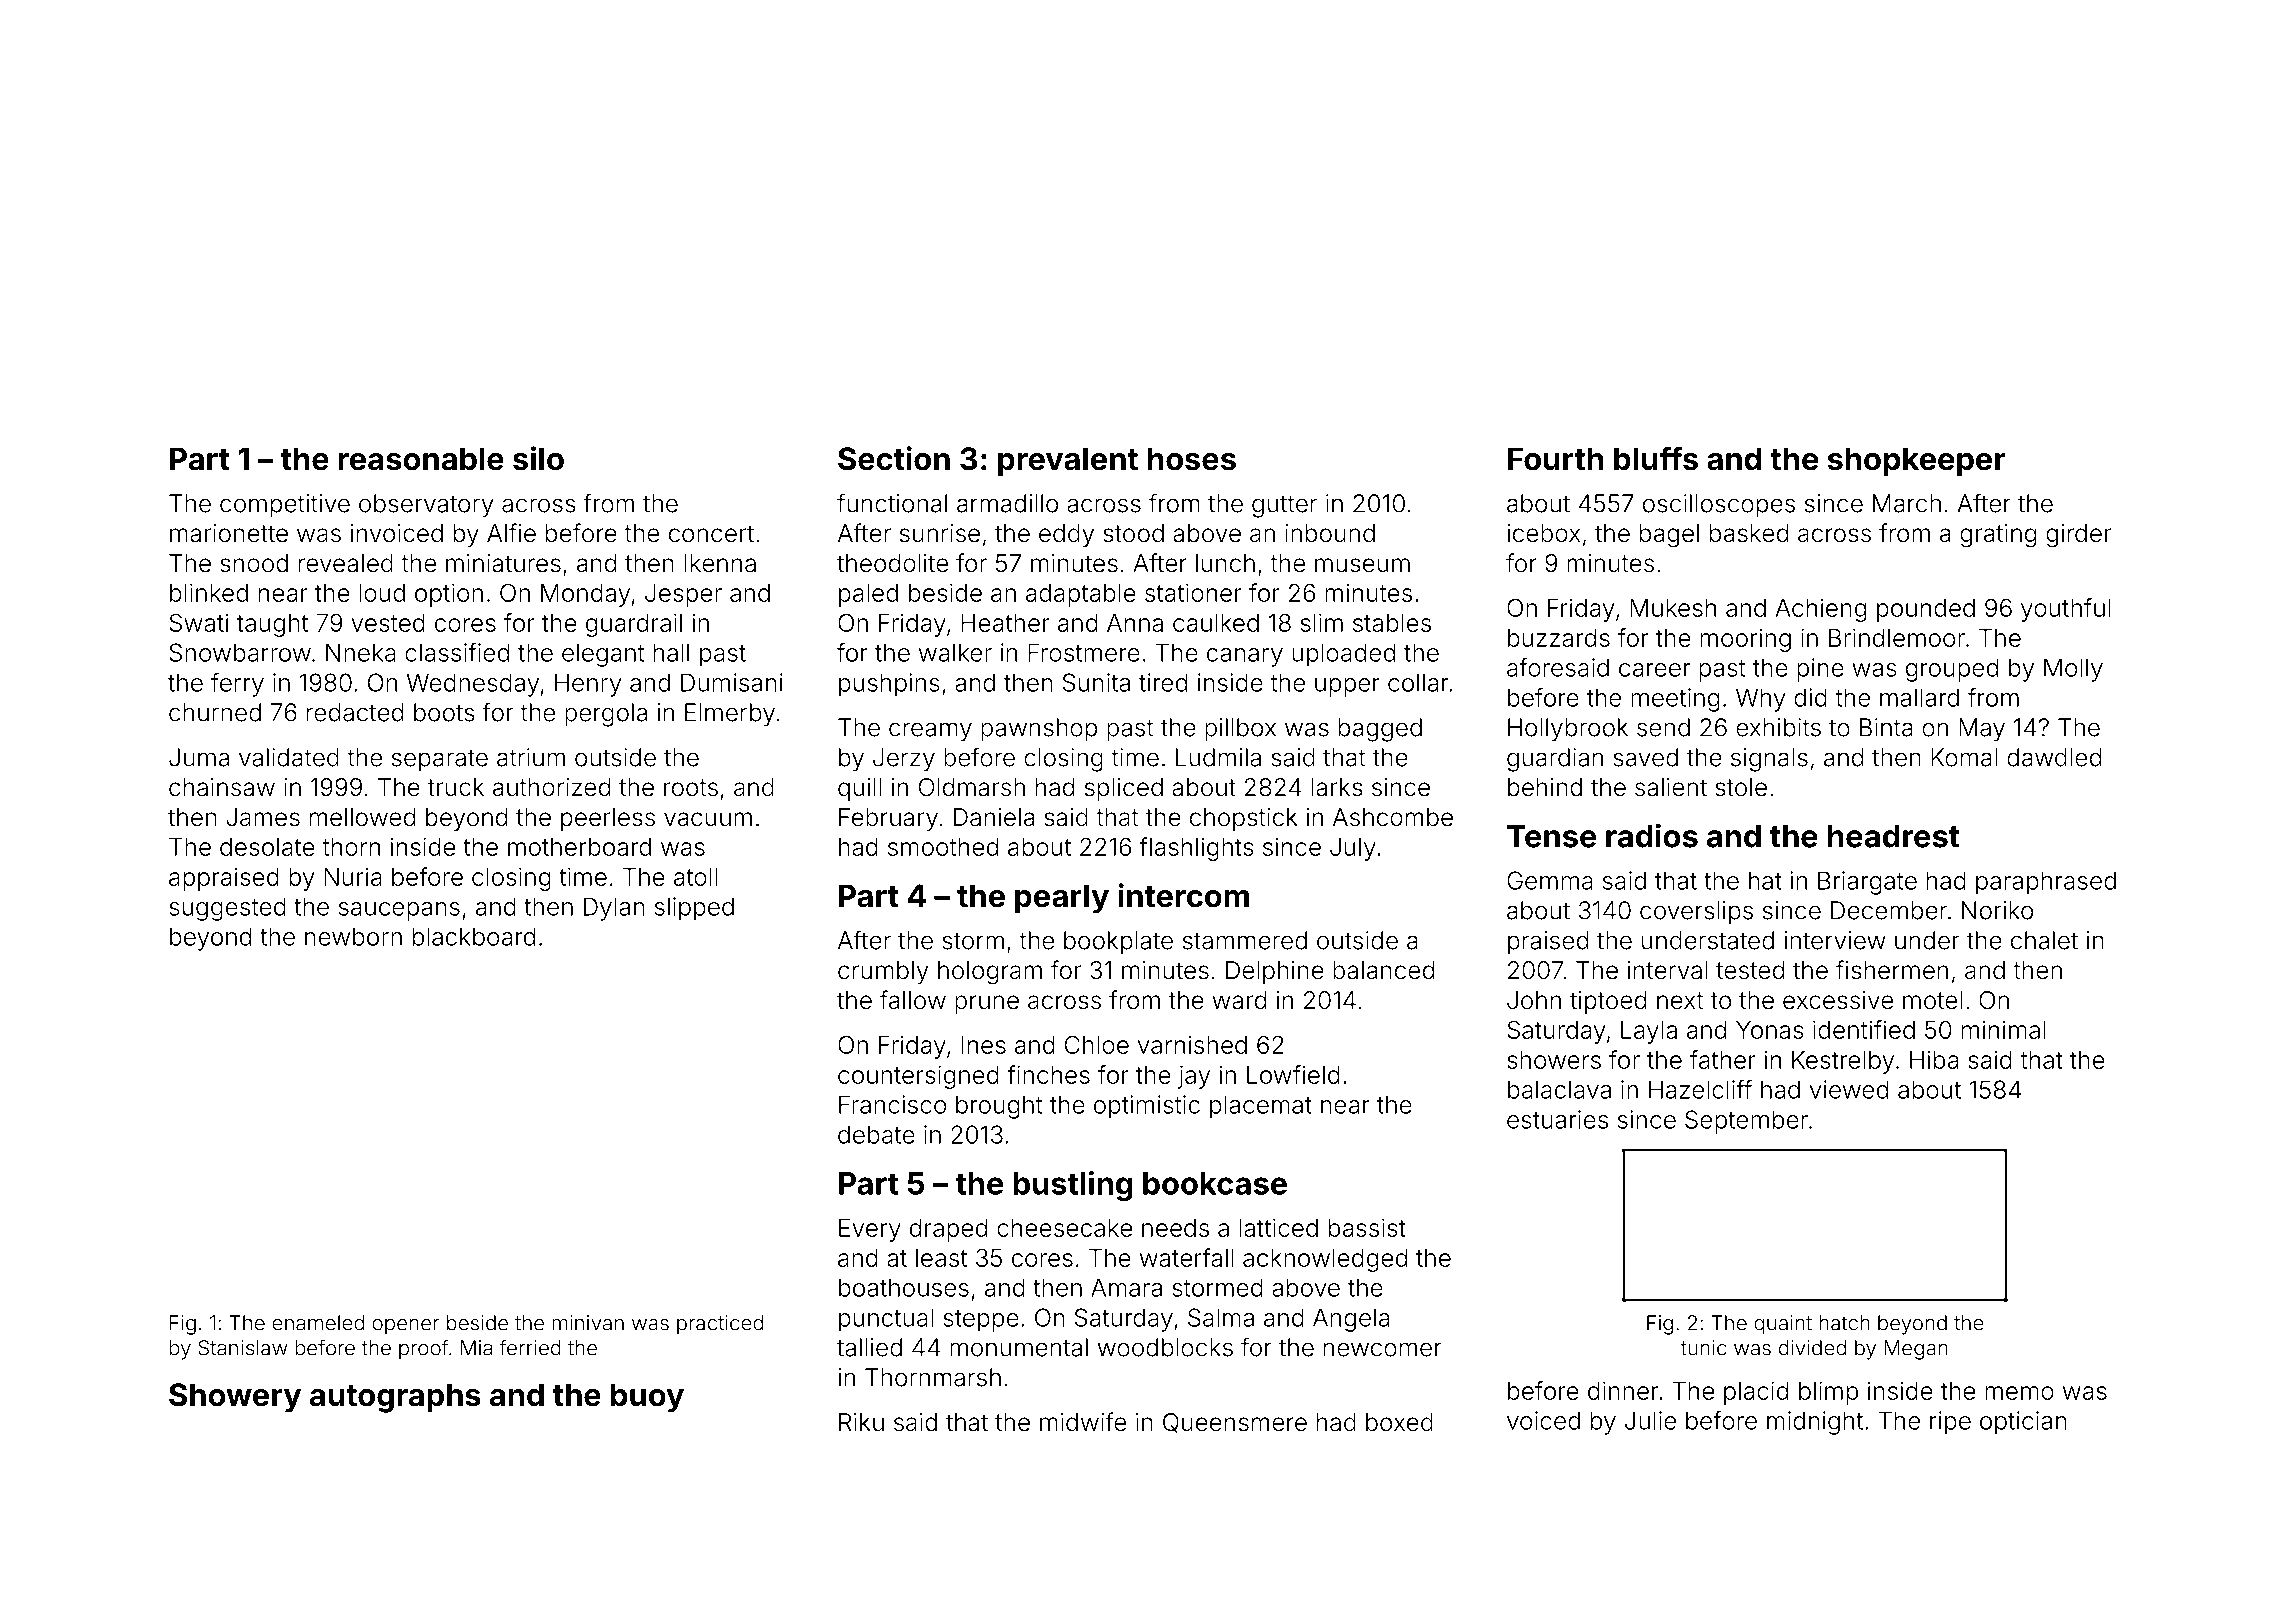  I want to click on midnight, so click(1815, 1423).
